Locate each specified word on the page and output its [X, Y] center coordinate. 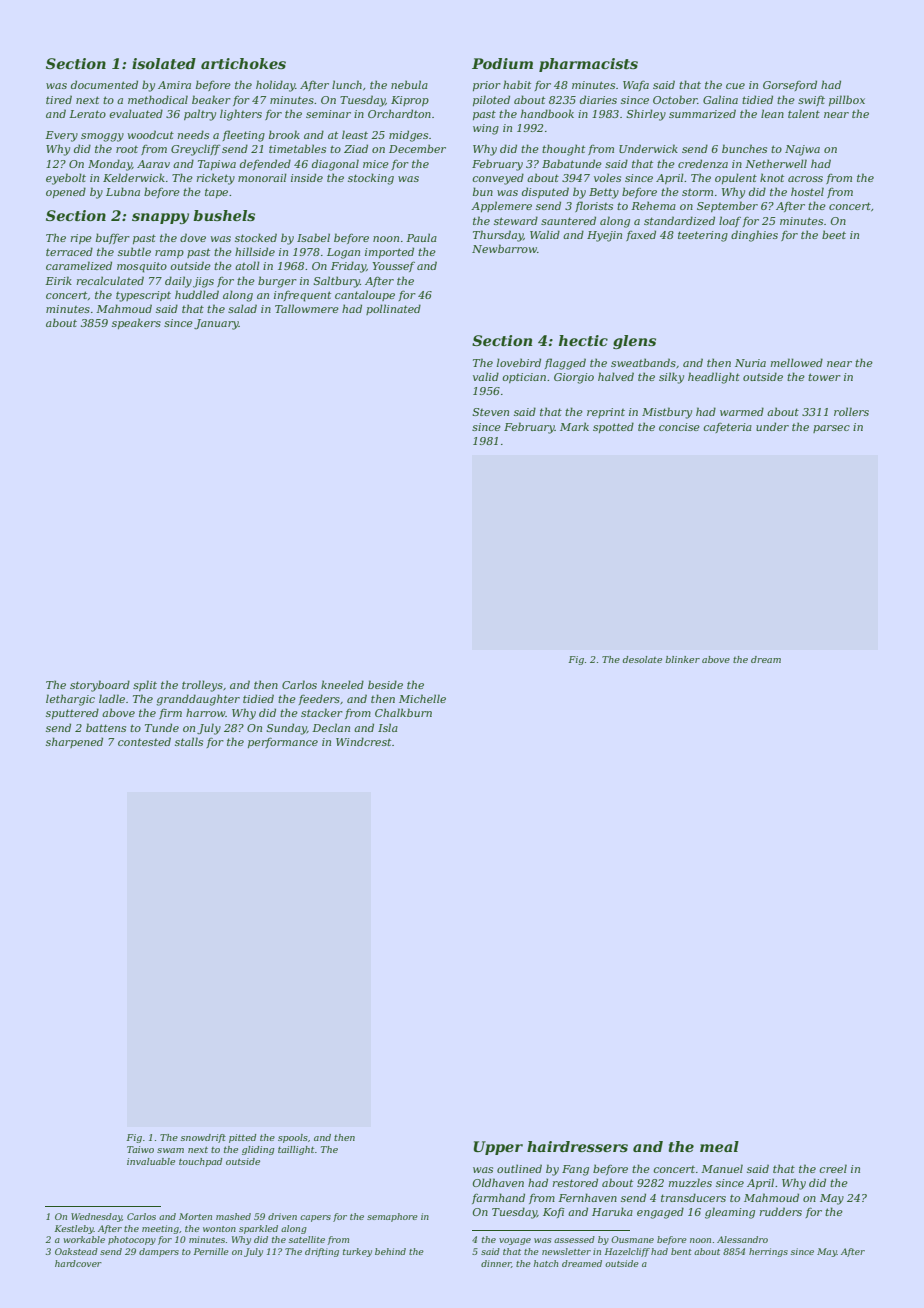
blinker [682, 659]
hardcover [78, 1263]
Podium [502, 63]
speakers [136, 323]
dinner [496, 1263]
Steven [490, 412]
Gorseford [790, 85]
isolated [164, 63]
